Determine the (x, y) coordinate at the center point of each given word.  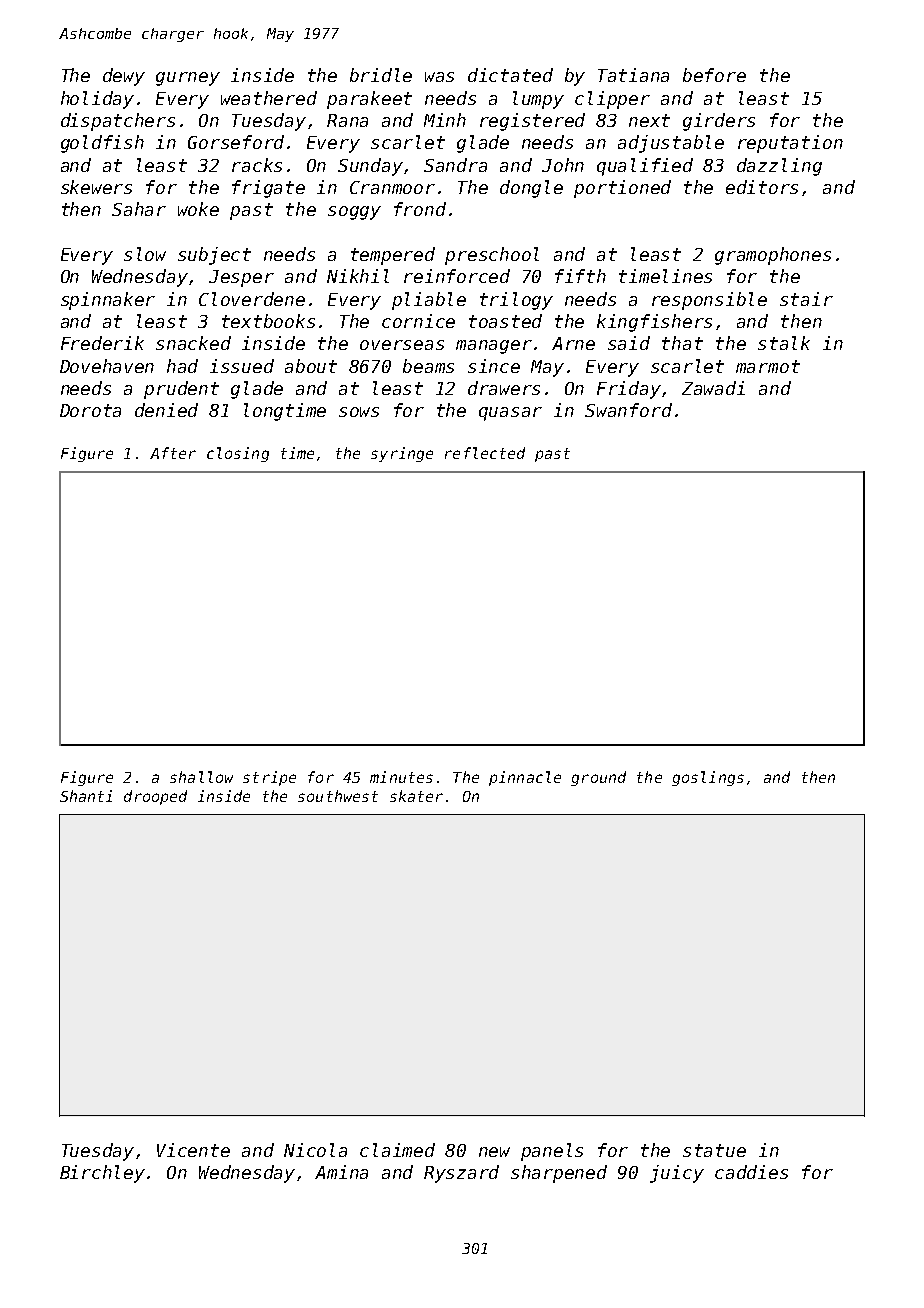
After (173, 453)
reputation (790, 144)
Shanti (86, 796)
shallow (201, 777)
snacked (193, 343)
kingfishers (654, 323)
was (439, 77)
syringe (402, 454)
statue (714, 1150)
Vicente (193, 1150)
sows (359, 412)
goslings (708, 778)
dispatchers (118, 122)
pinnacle (525, 778)
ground (598, 778)
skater (416, 796)
